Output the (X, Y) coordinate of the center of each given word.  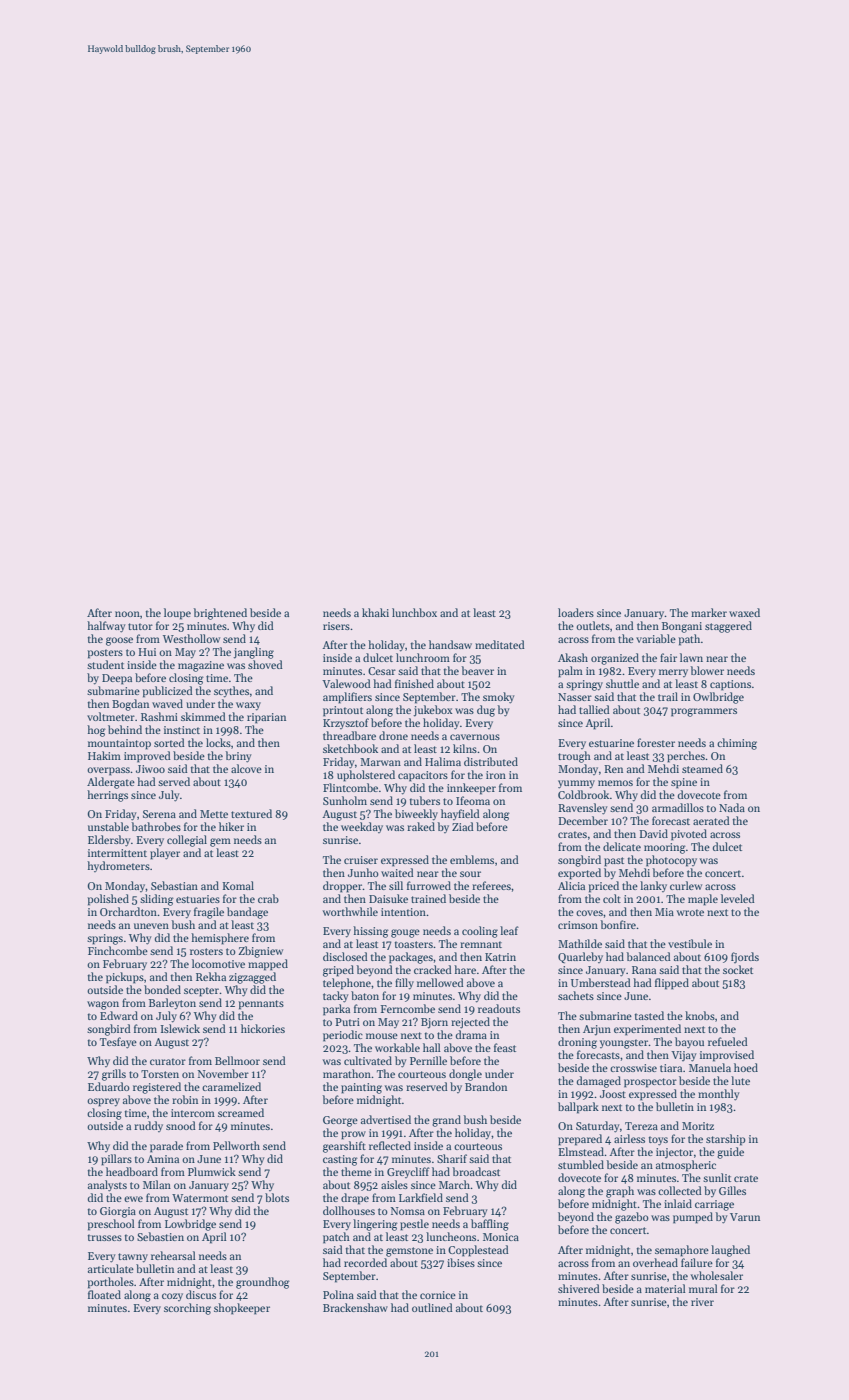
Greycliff (408, 1172)
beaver (478, 670)
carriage (714, 1205)
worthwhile (350, 911)
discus (201, 1294)
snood (181, 1125)
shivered (579, 1288)
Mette (214, 814)
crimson (578, 925)
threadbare (349, 735)
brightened (220, 614)
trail (668, 696)
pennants (261, 1005)
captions (730, 685)
